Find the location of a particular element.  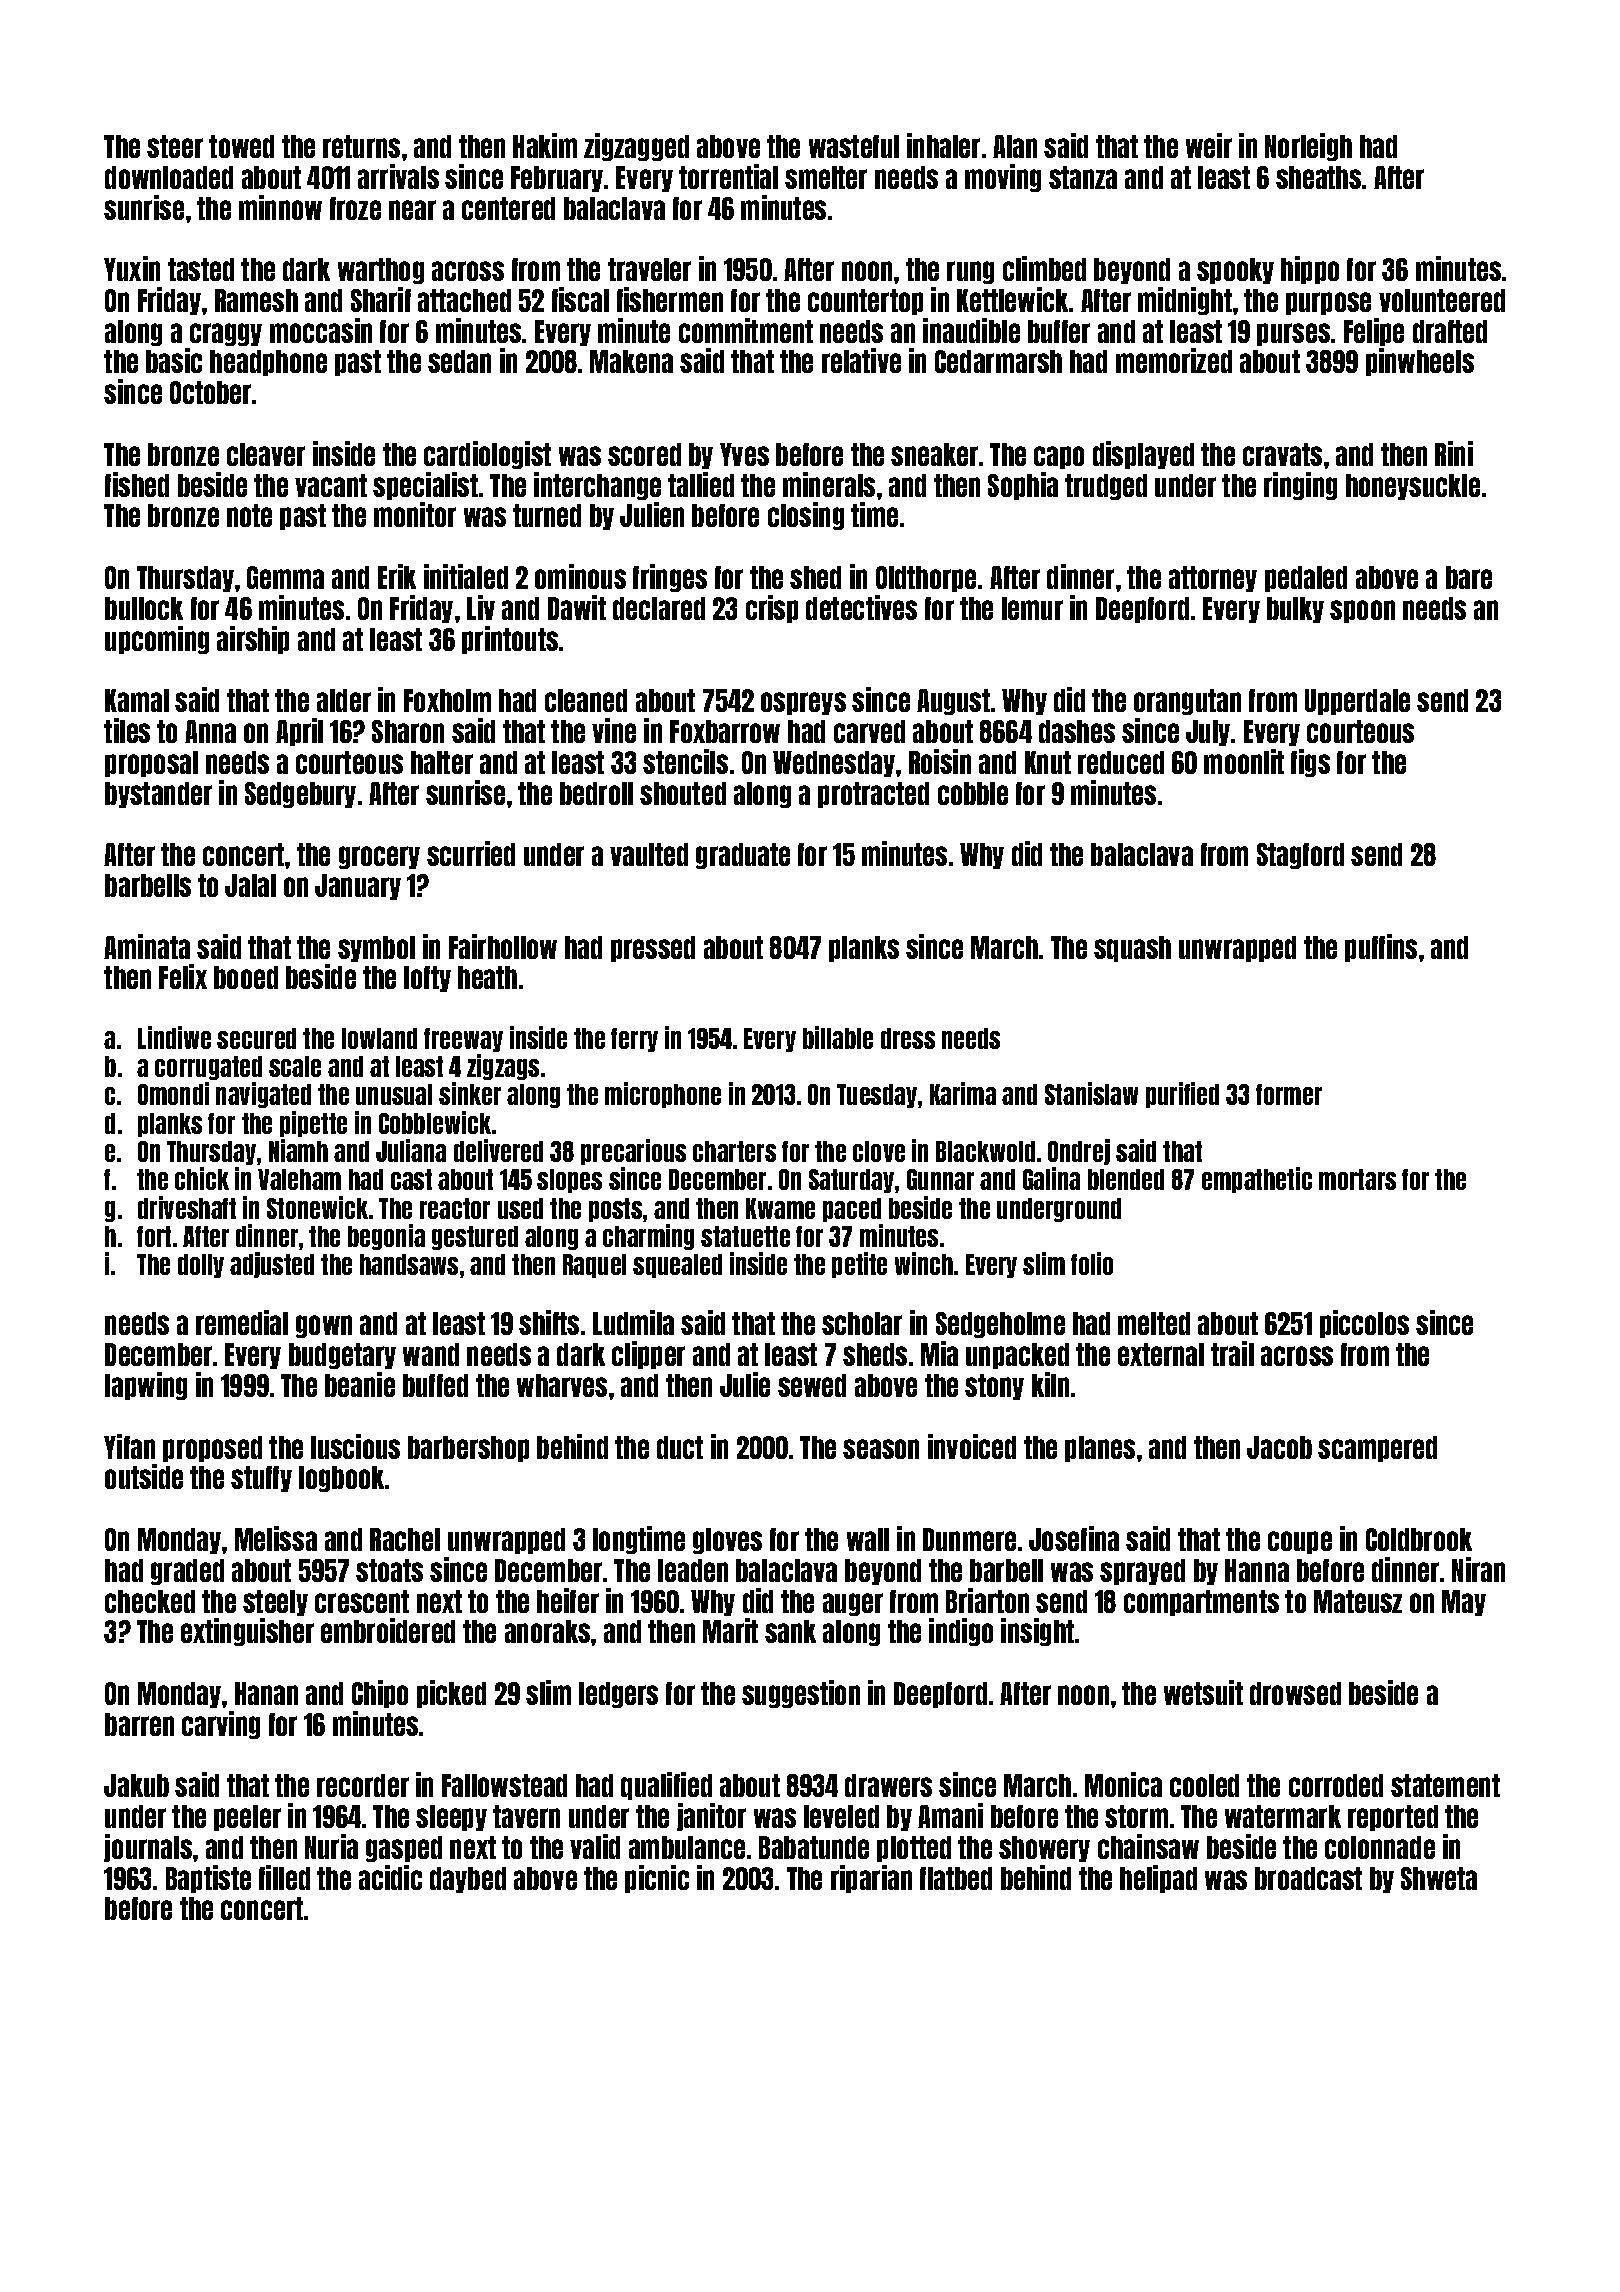

Foxbarrow is located at coordinates (725, 731).
